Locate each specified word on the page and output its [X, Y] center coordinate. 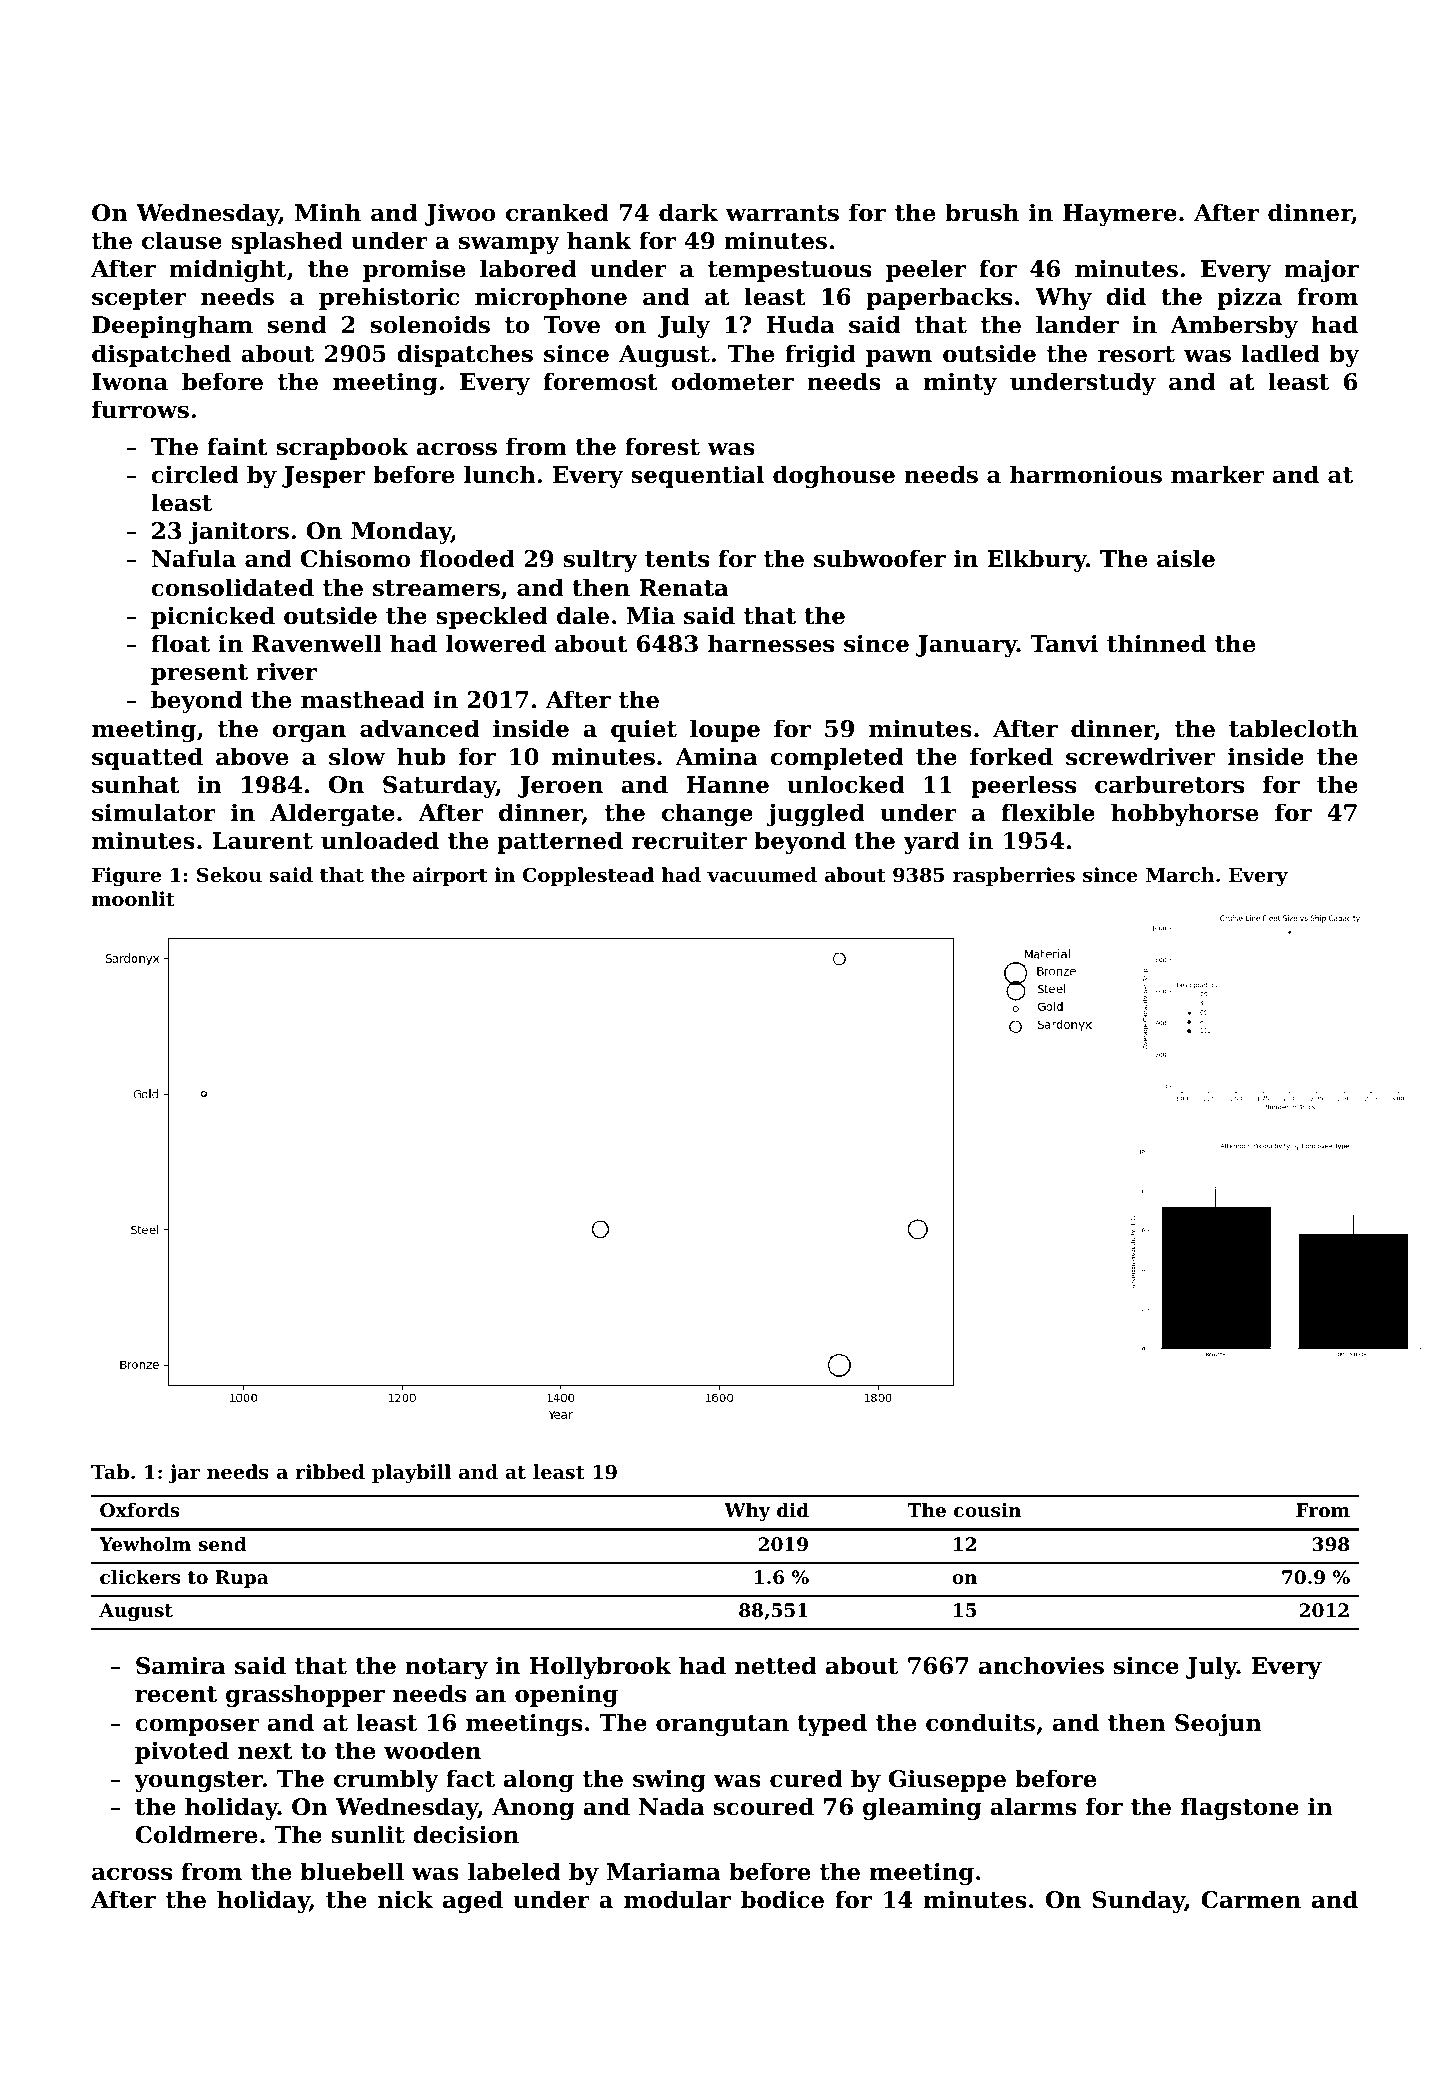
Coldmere [196, 1834]
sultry [601, 560]
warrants [782, 213]
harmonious [1086, 474]
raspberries [1014, 876]
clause [182, 240]
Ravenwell [317, 643]
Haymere [1120, 215]
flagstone [1240, 1808]
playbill [411, 1473]
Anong [533, 1809]
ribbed [330, 1471]
